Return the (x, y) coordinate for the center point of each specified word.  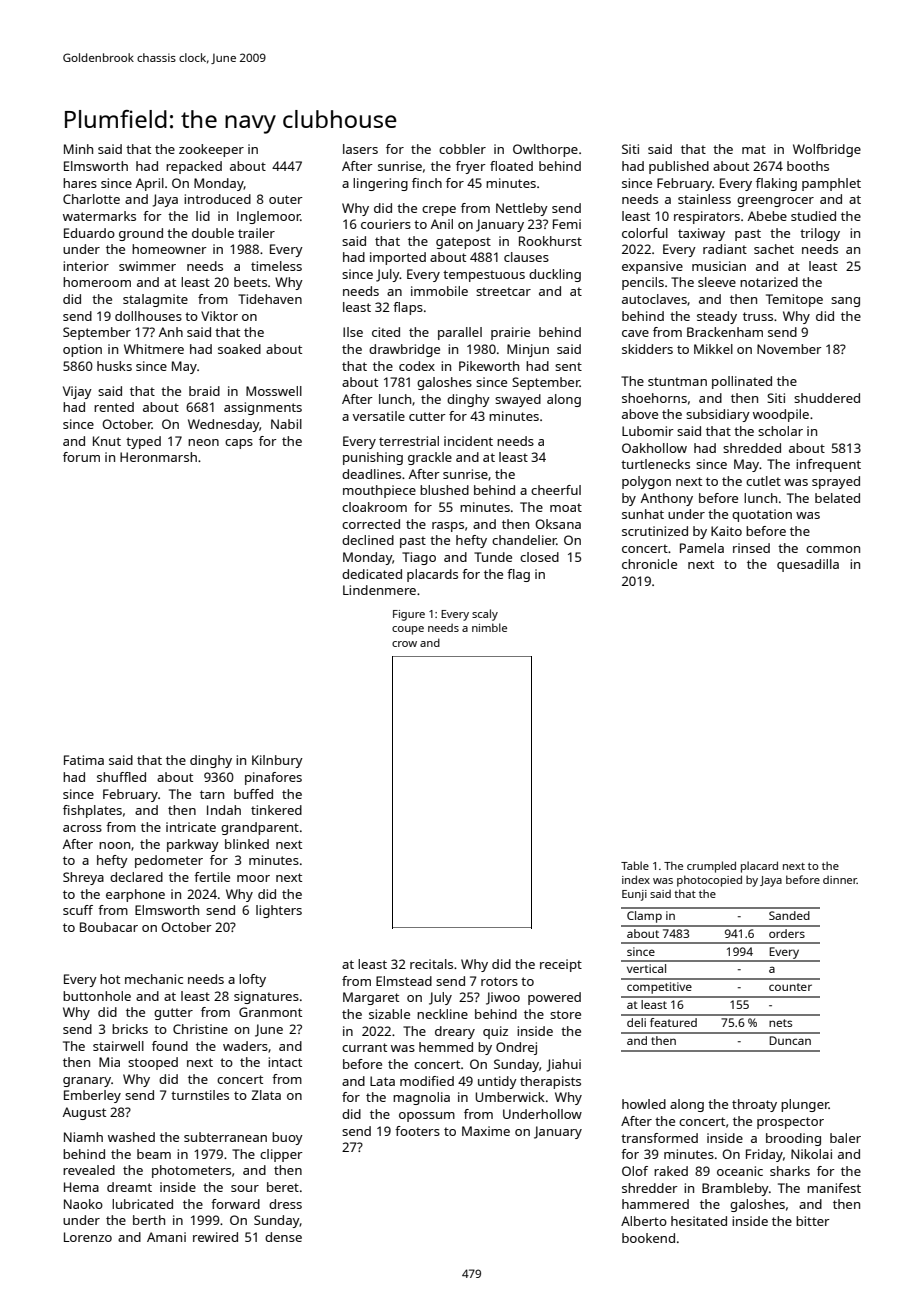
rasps (448, 527)
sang (845, 302)
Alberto (644, 1221)
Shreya (83, 878)
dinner (840, 880)
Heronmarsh (158, 457)
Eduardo (89, 233)
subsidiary (718, 415)
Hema (81, 1187)
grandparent (260, 828)
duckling (555, 275)
